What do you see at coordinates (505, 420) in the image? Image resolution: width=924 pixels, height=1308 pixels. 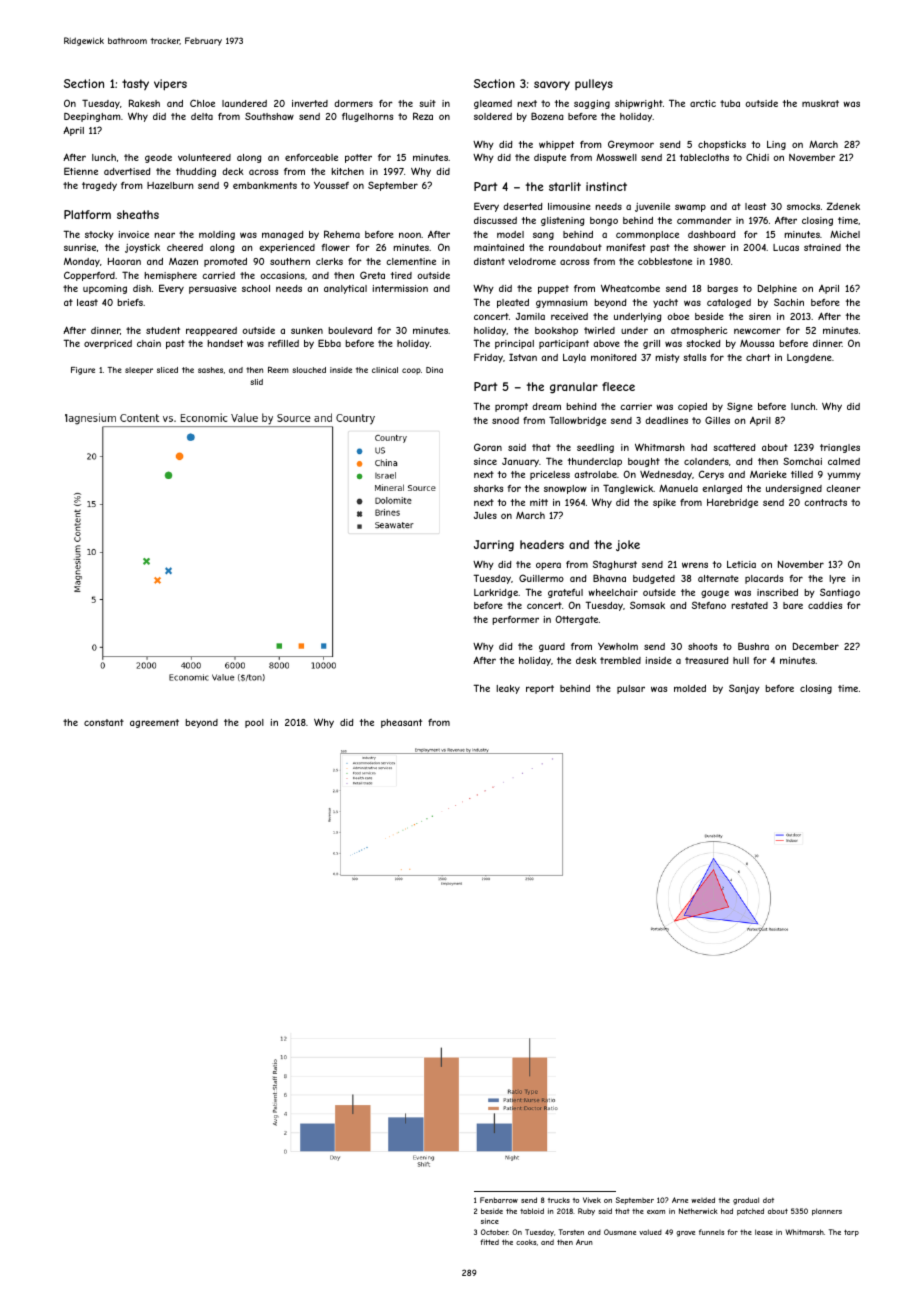 I see `snood` at bounding box center [505, 420].
